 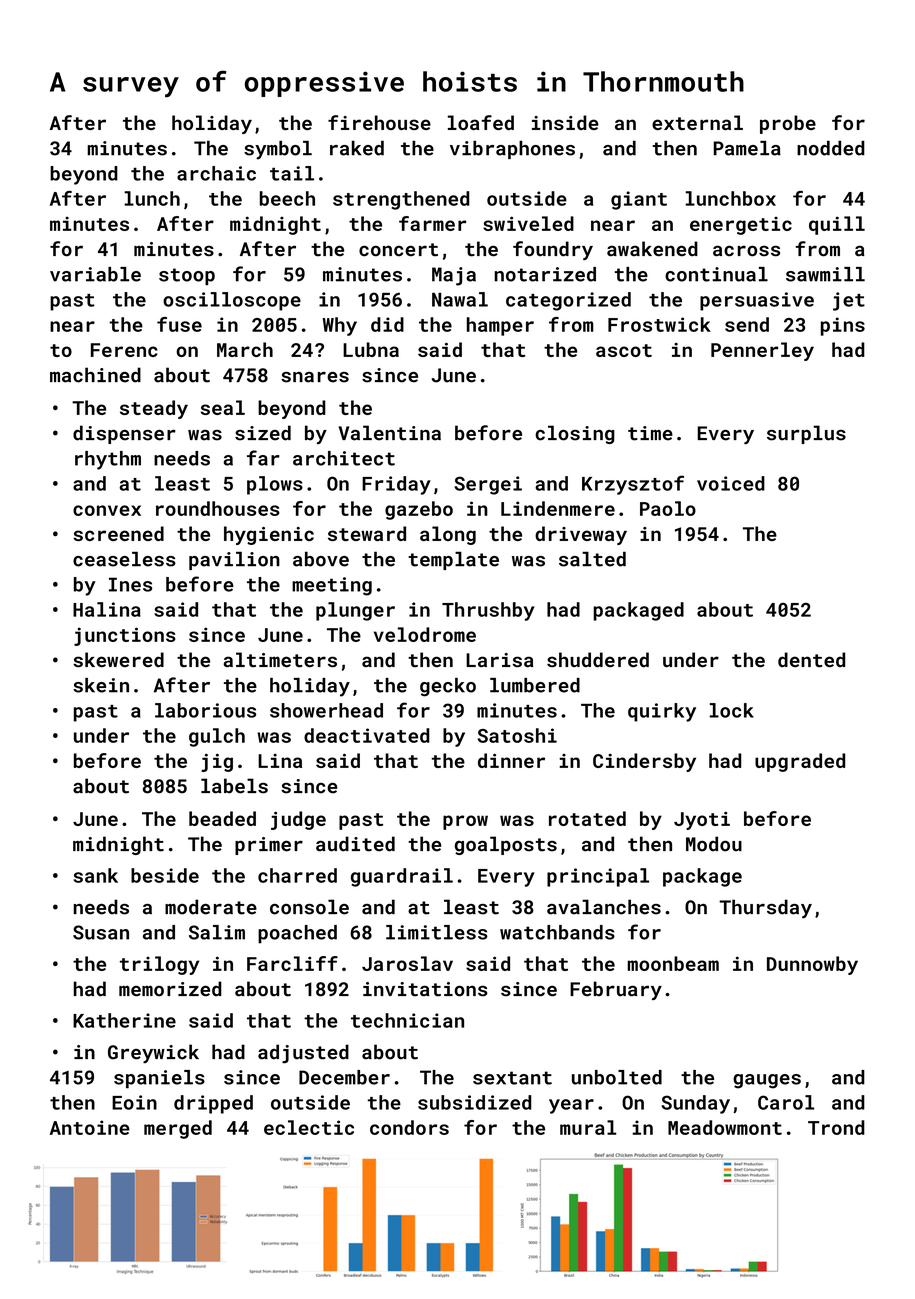 What do you see at coordinates (557, 932) in the screenshot?
I see `watchbands` at bounding box center [557, 932].
